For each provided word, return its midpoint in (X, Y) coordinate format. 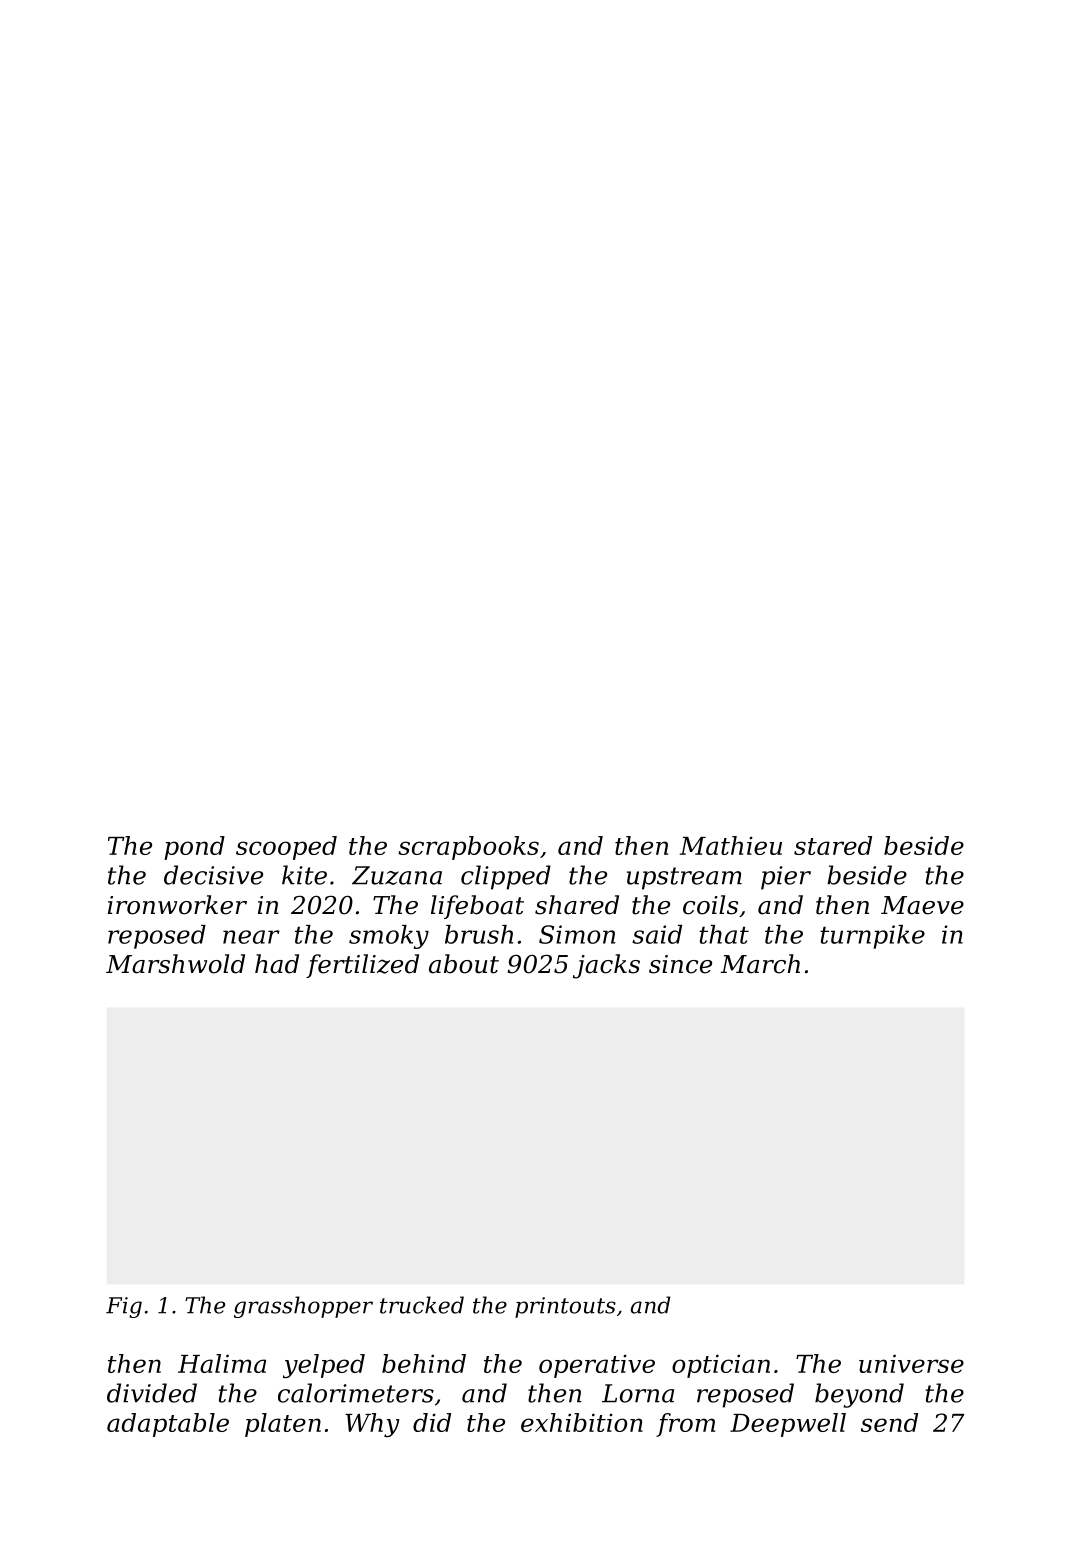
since (680, 964)
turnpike (872, 937)
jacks (606, 966)
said (657, 934)
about (464, 964)
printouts (565, 1307)
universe (911, 1363)
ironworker (177, 905)
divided (152, 1393)
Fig (124, 1307)
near (251, 937)
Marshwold (175, 964)
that (724, 934)
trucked (422, 1305)
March (760, 964)
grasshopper (303, 1307)
